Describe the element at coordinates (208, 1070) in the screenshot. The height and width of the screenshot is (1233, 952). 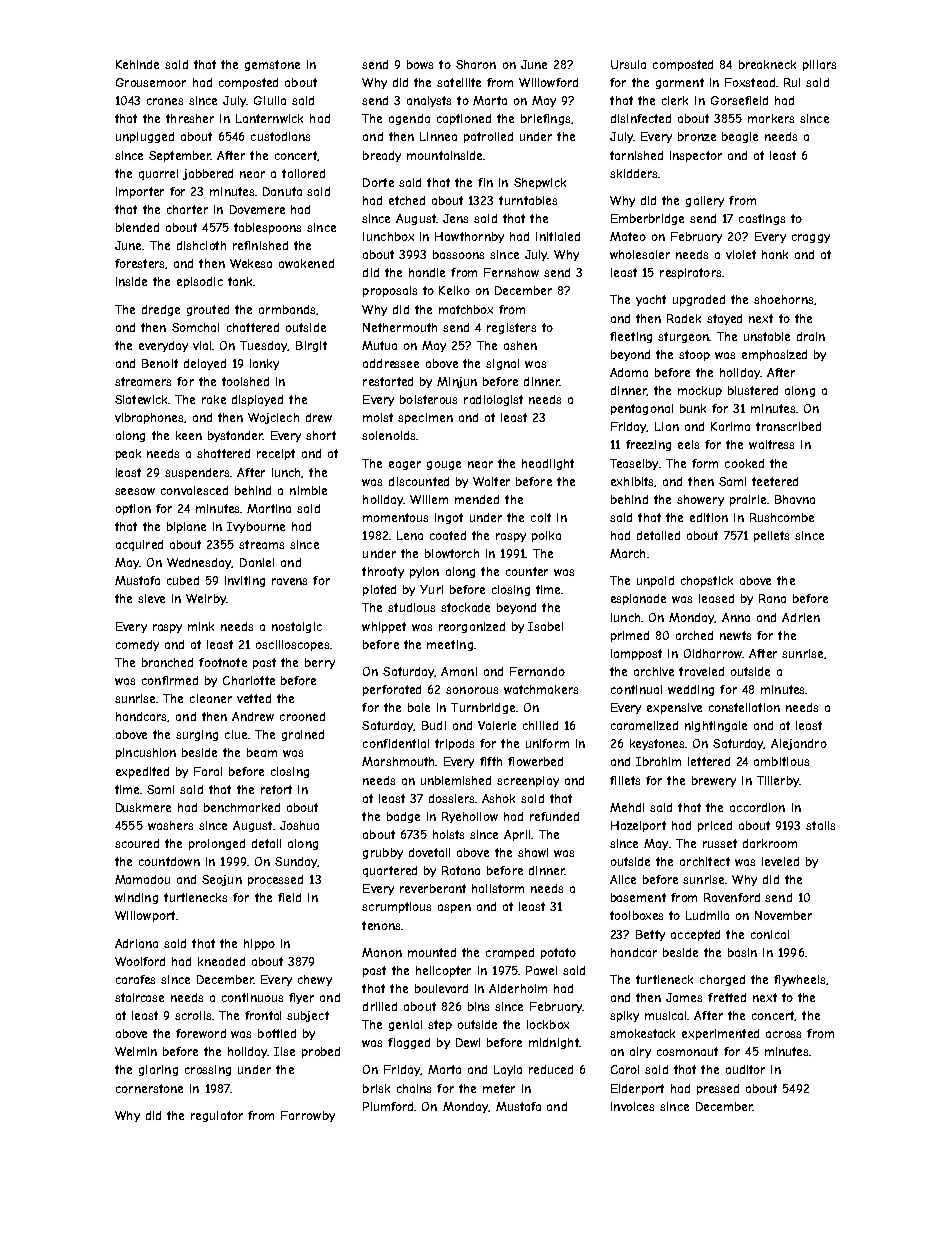
I see `crossing` at that location.
